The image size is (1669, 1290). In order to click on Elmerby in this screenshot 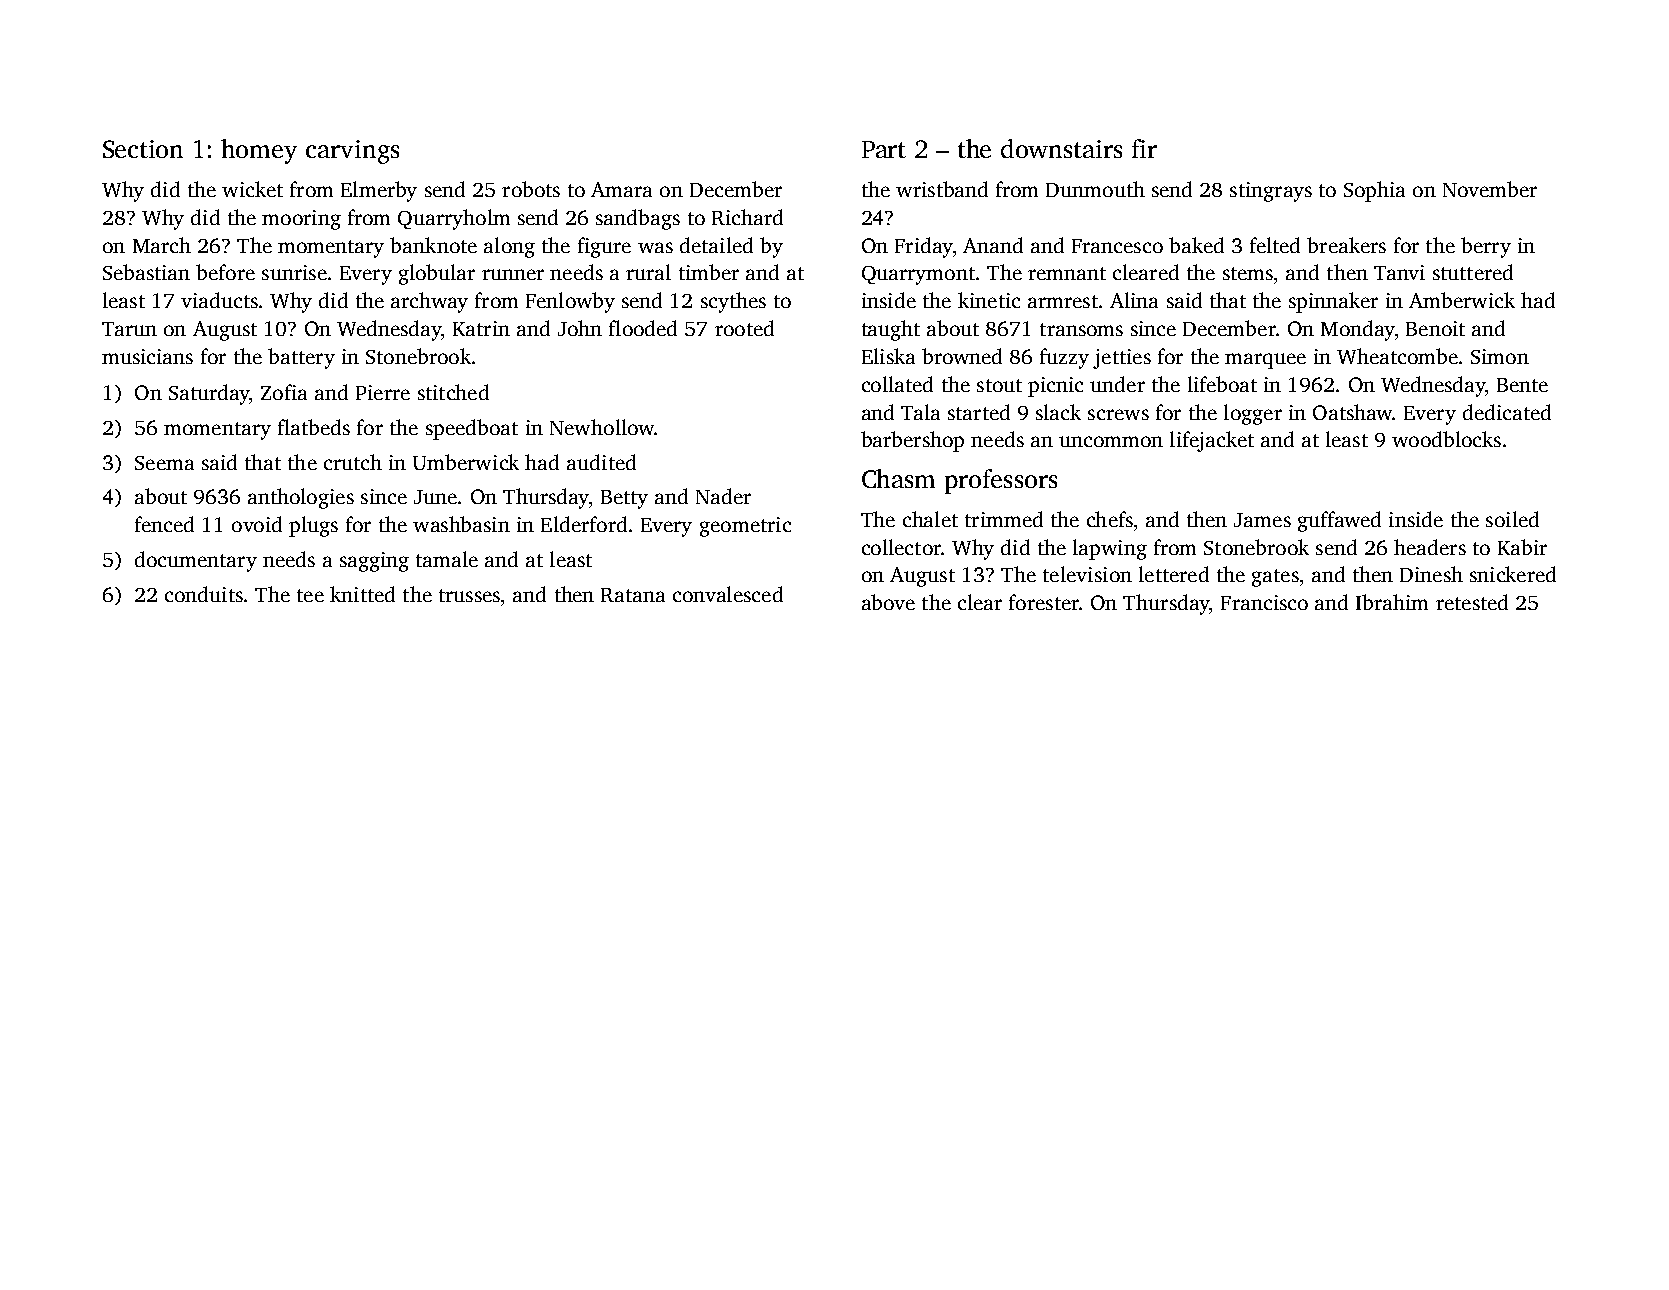, I will do `click(379, 191)`.
